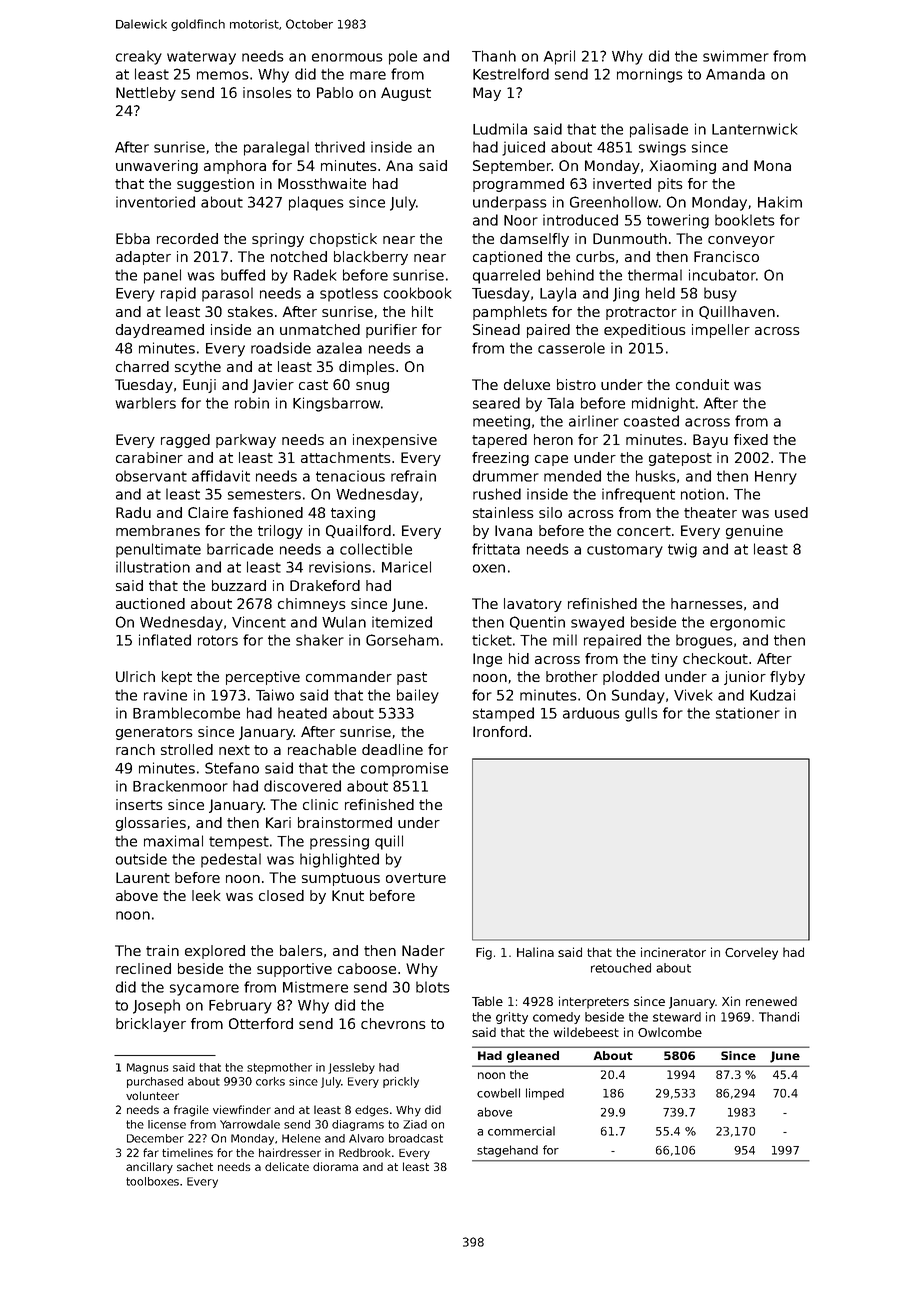  Describe the element at coordinates (287, 1166) in the page. I see `delicate` at that location.
